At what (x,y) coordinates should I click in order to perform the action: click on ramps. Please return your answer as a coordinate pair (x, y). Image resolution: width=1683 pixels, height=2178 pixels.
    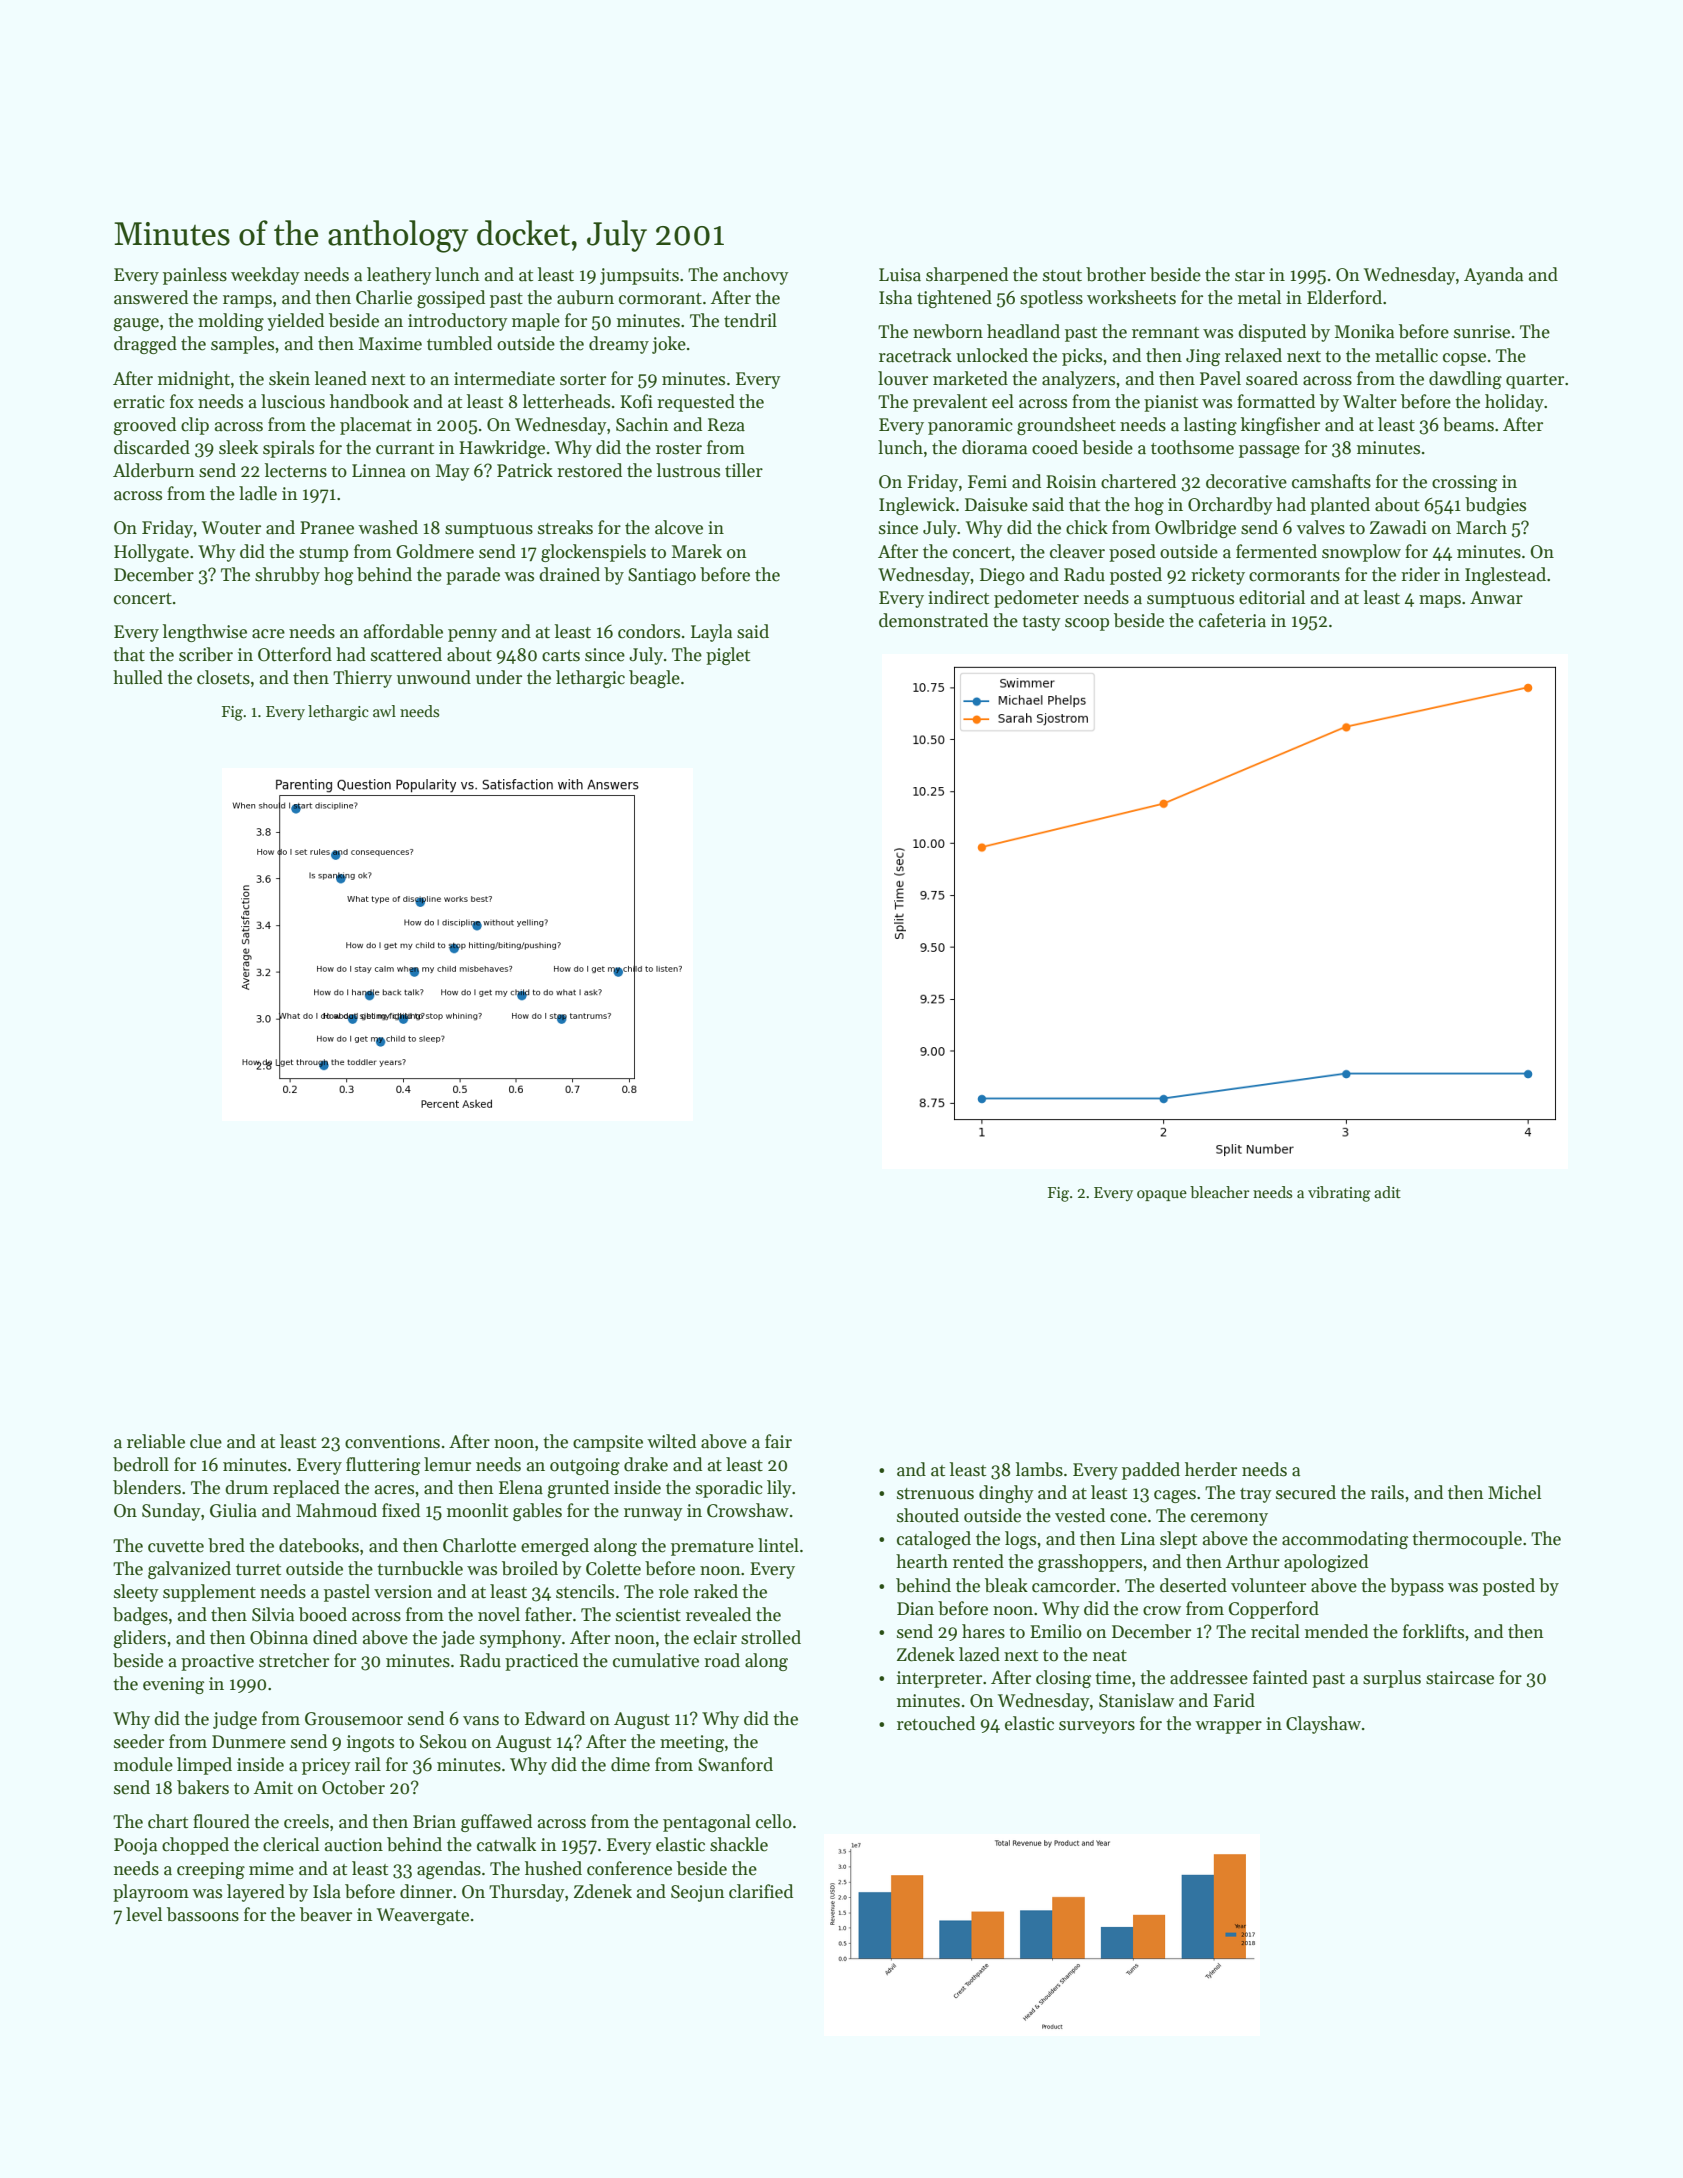
    Looking at the image, I should click on (247, 301).
